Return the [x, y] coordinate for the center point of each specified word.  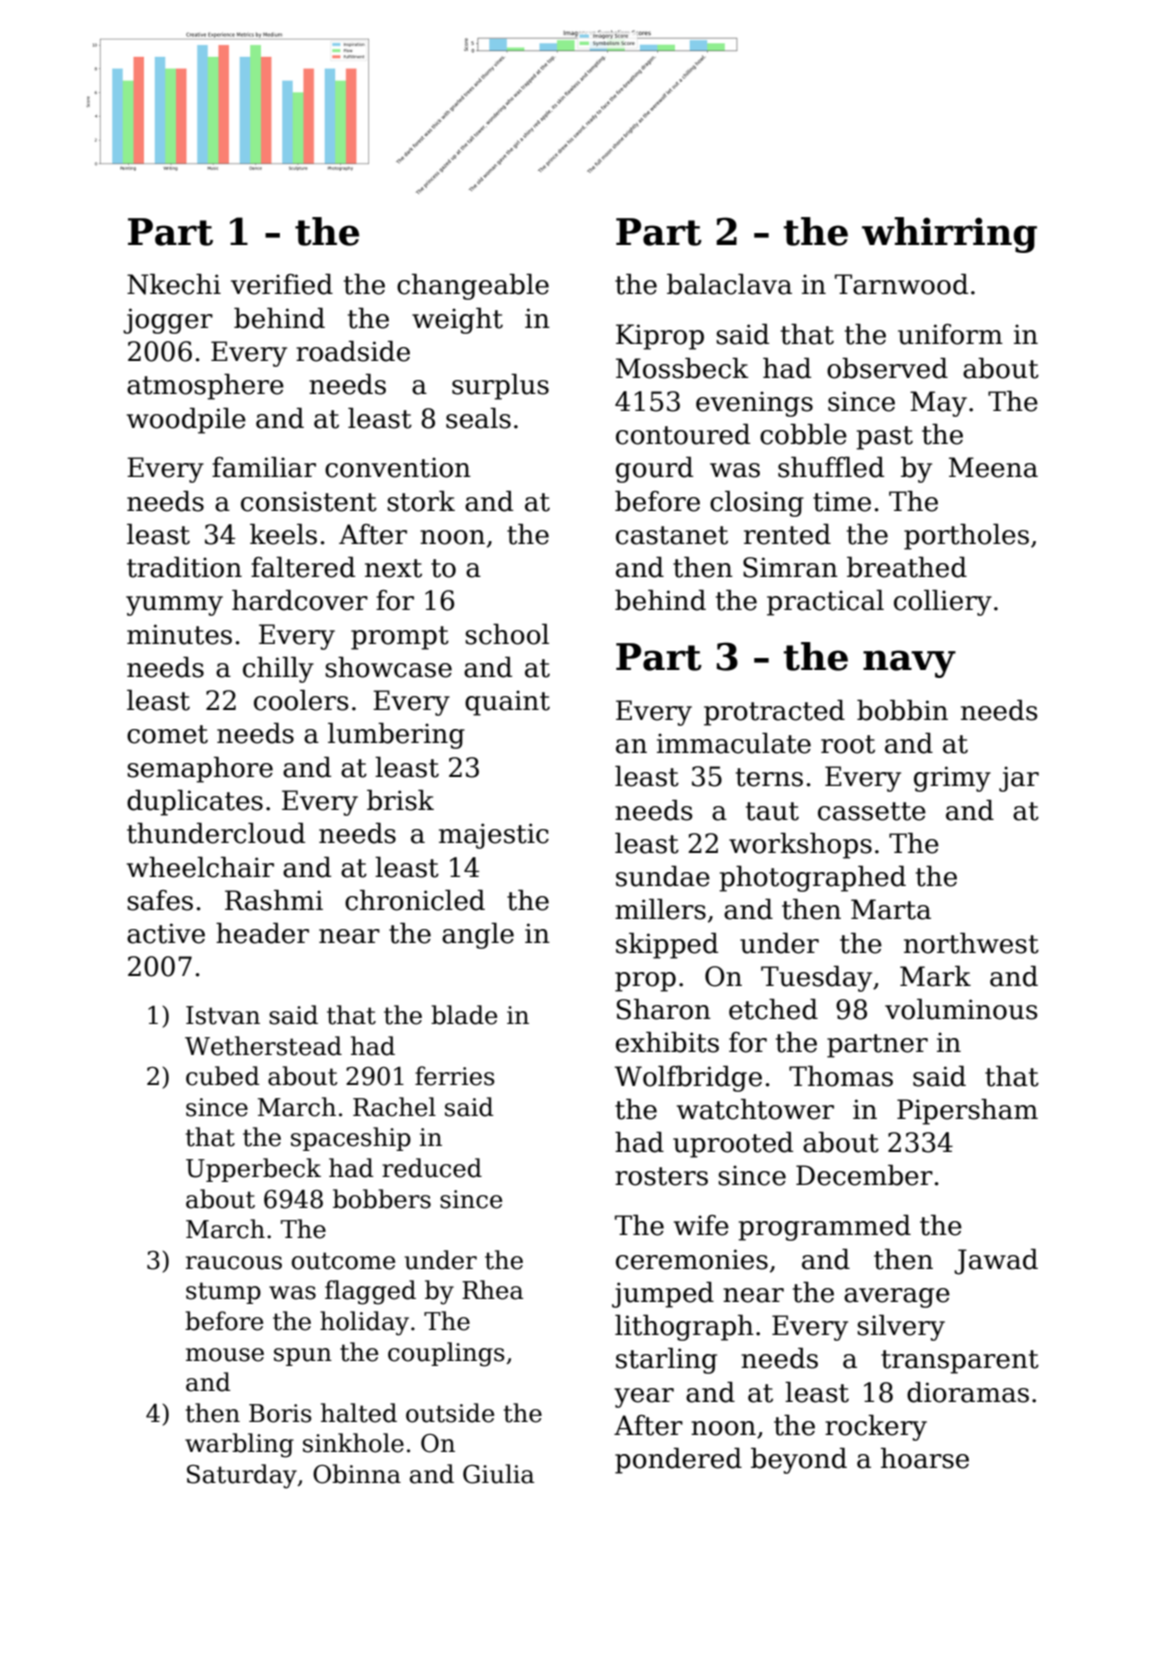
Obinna [357, 1474]
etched [773, 1009]
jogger [168, 321]
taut [772, 811]
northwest [971, 943]
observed [887, 368]
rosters [661, 1176]
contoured [683, 434]
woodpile [186, 421]
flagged [370, 1292]
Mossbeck [682, 368]
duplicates [195, 803]
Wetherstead [263, 1046]
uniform [950, 334]
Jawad [996, 1262]
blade [464, 1015]
